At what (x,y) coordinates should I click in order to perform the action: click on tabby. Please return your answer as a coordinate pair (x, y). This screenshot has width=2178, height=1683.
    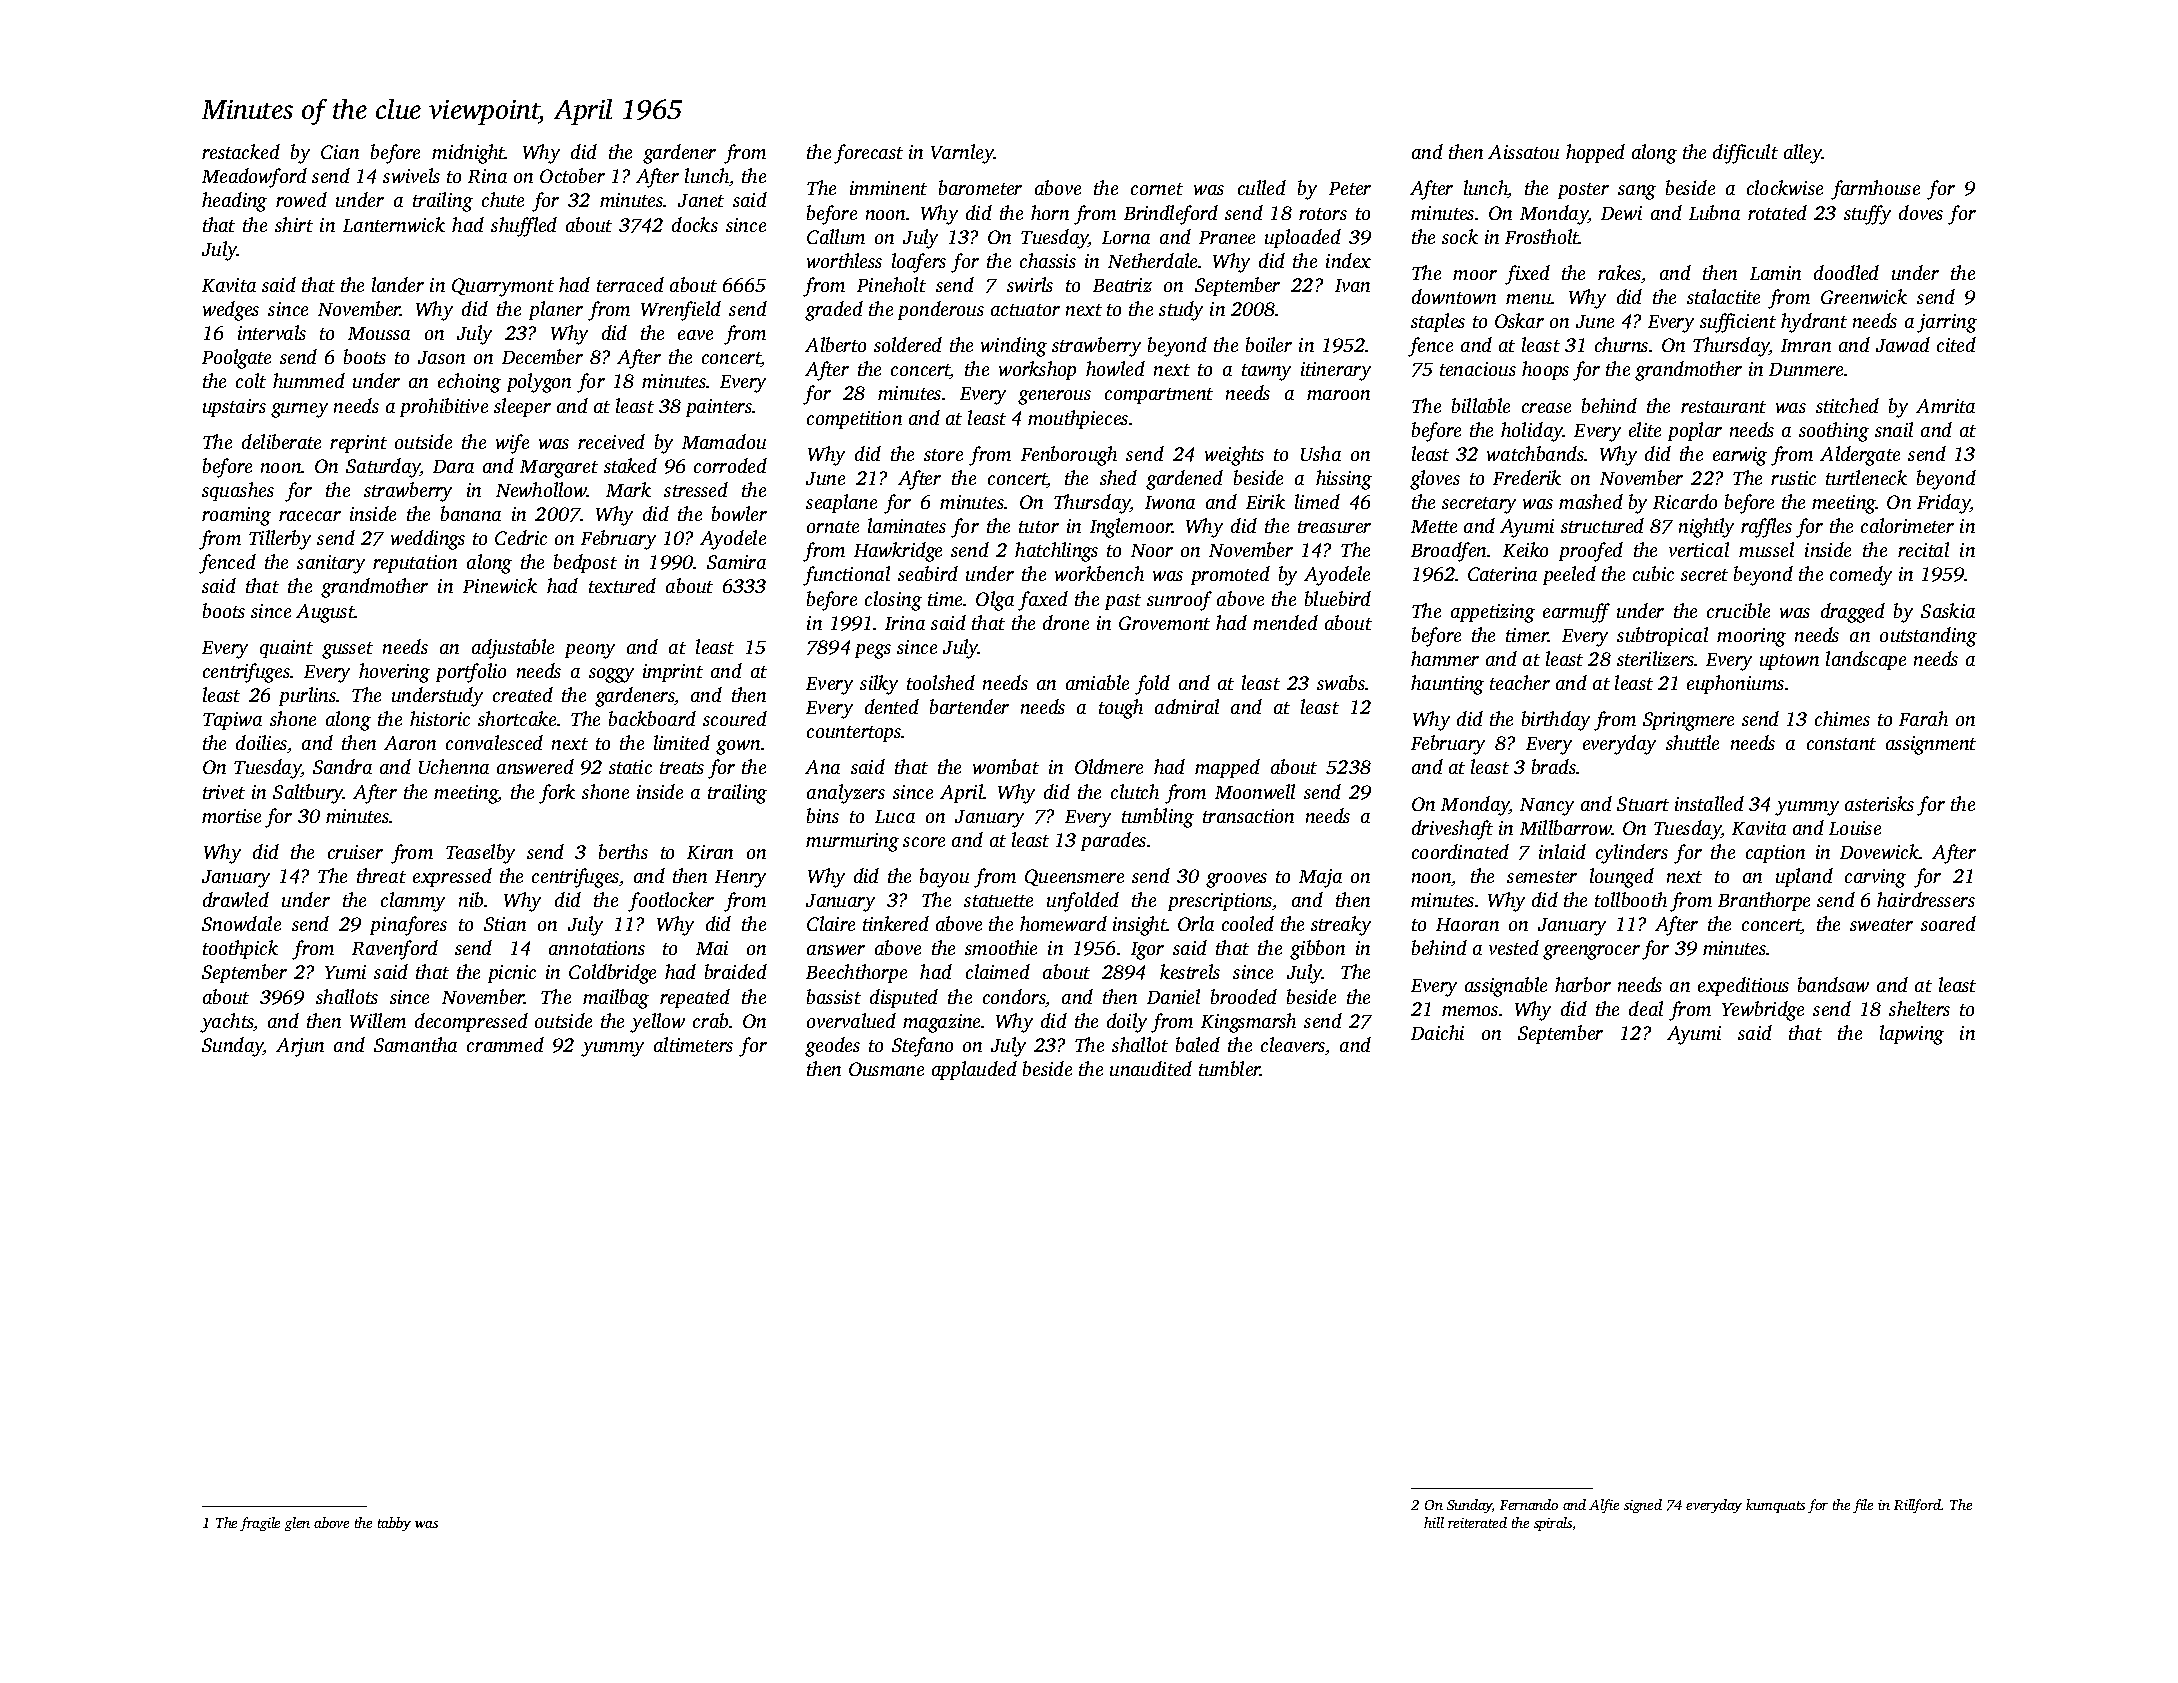
    Looking at the image, I should click on (394, 1524).
